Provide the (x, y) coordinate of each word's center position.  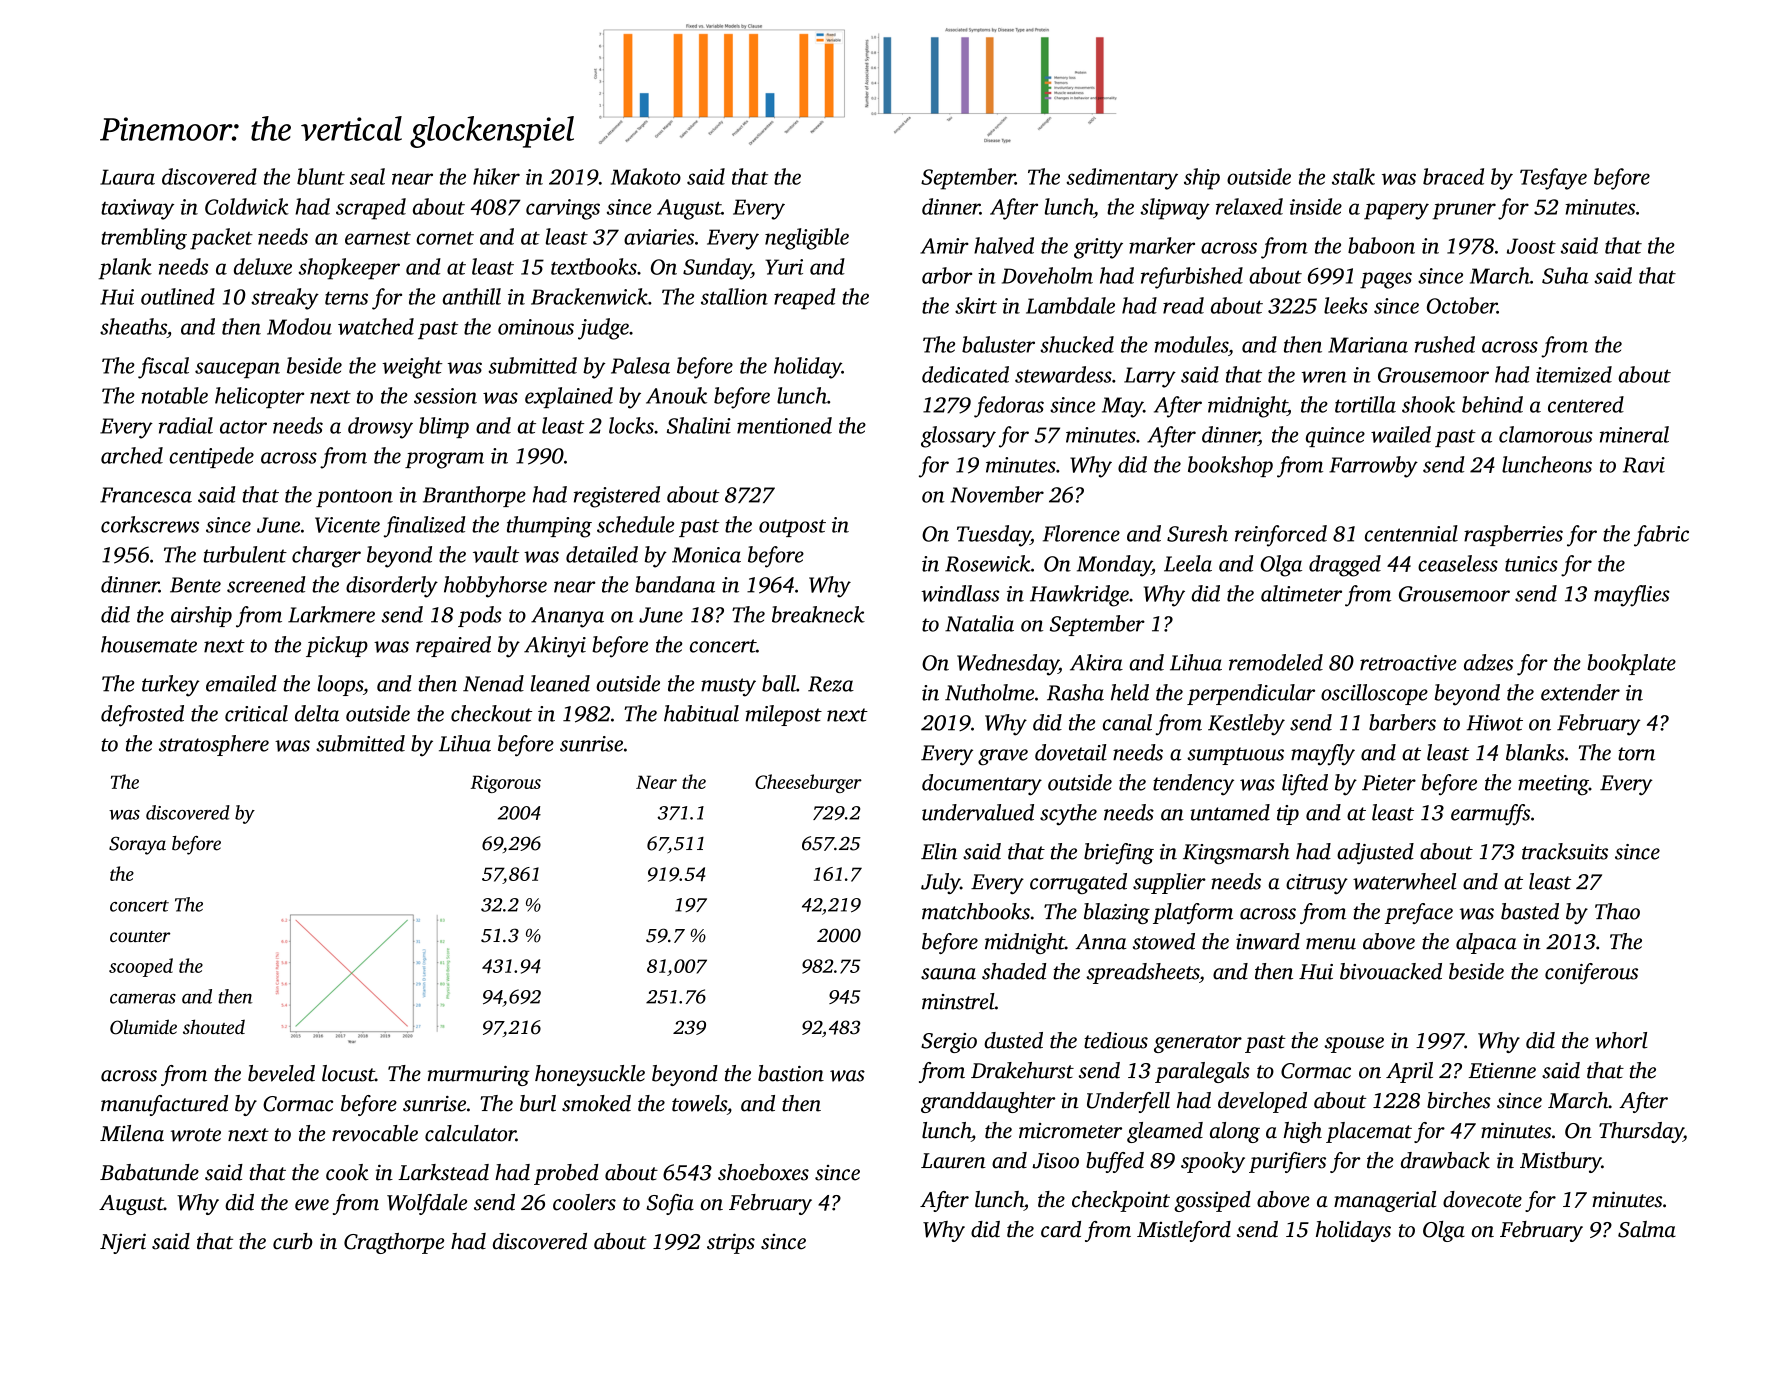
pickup (337, 646)
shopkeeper (349, 269)
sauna (948, 974)
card (1061, 1229)
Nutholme (989, 692)
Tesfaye (1553, 179)
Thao (1617, 911)
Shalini (699, 425)
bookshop (1230, 466)
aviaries (659, 237)
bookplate (1631, 664)
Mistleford (1184, 1231)
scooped (141, 967)
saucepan (237, 370)
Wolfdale (427, 1204)
